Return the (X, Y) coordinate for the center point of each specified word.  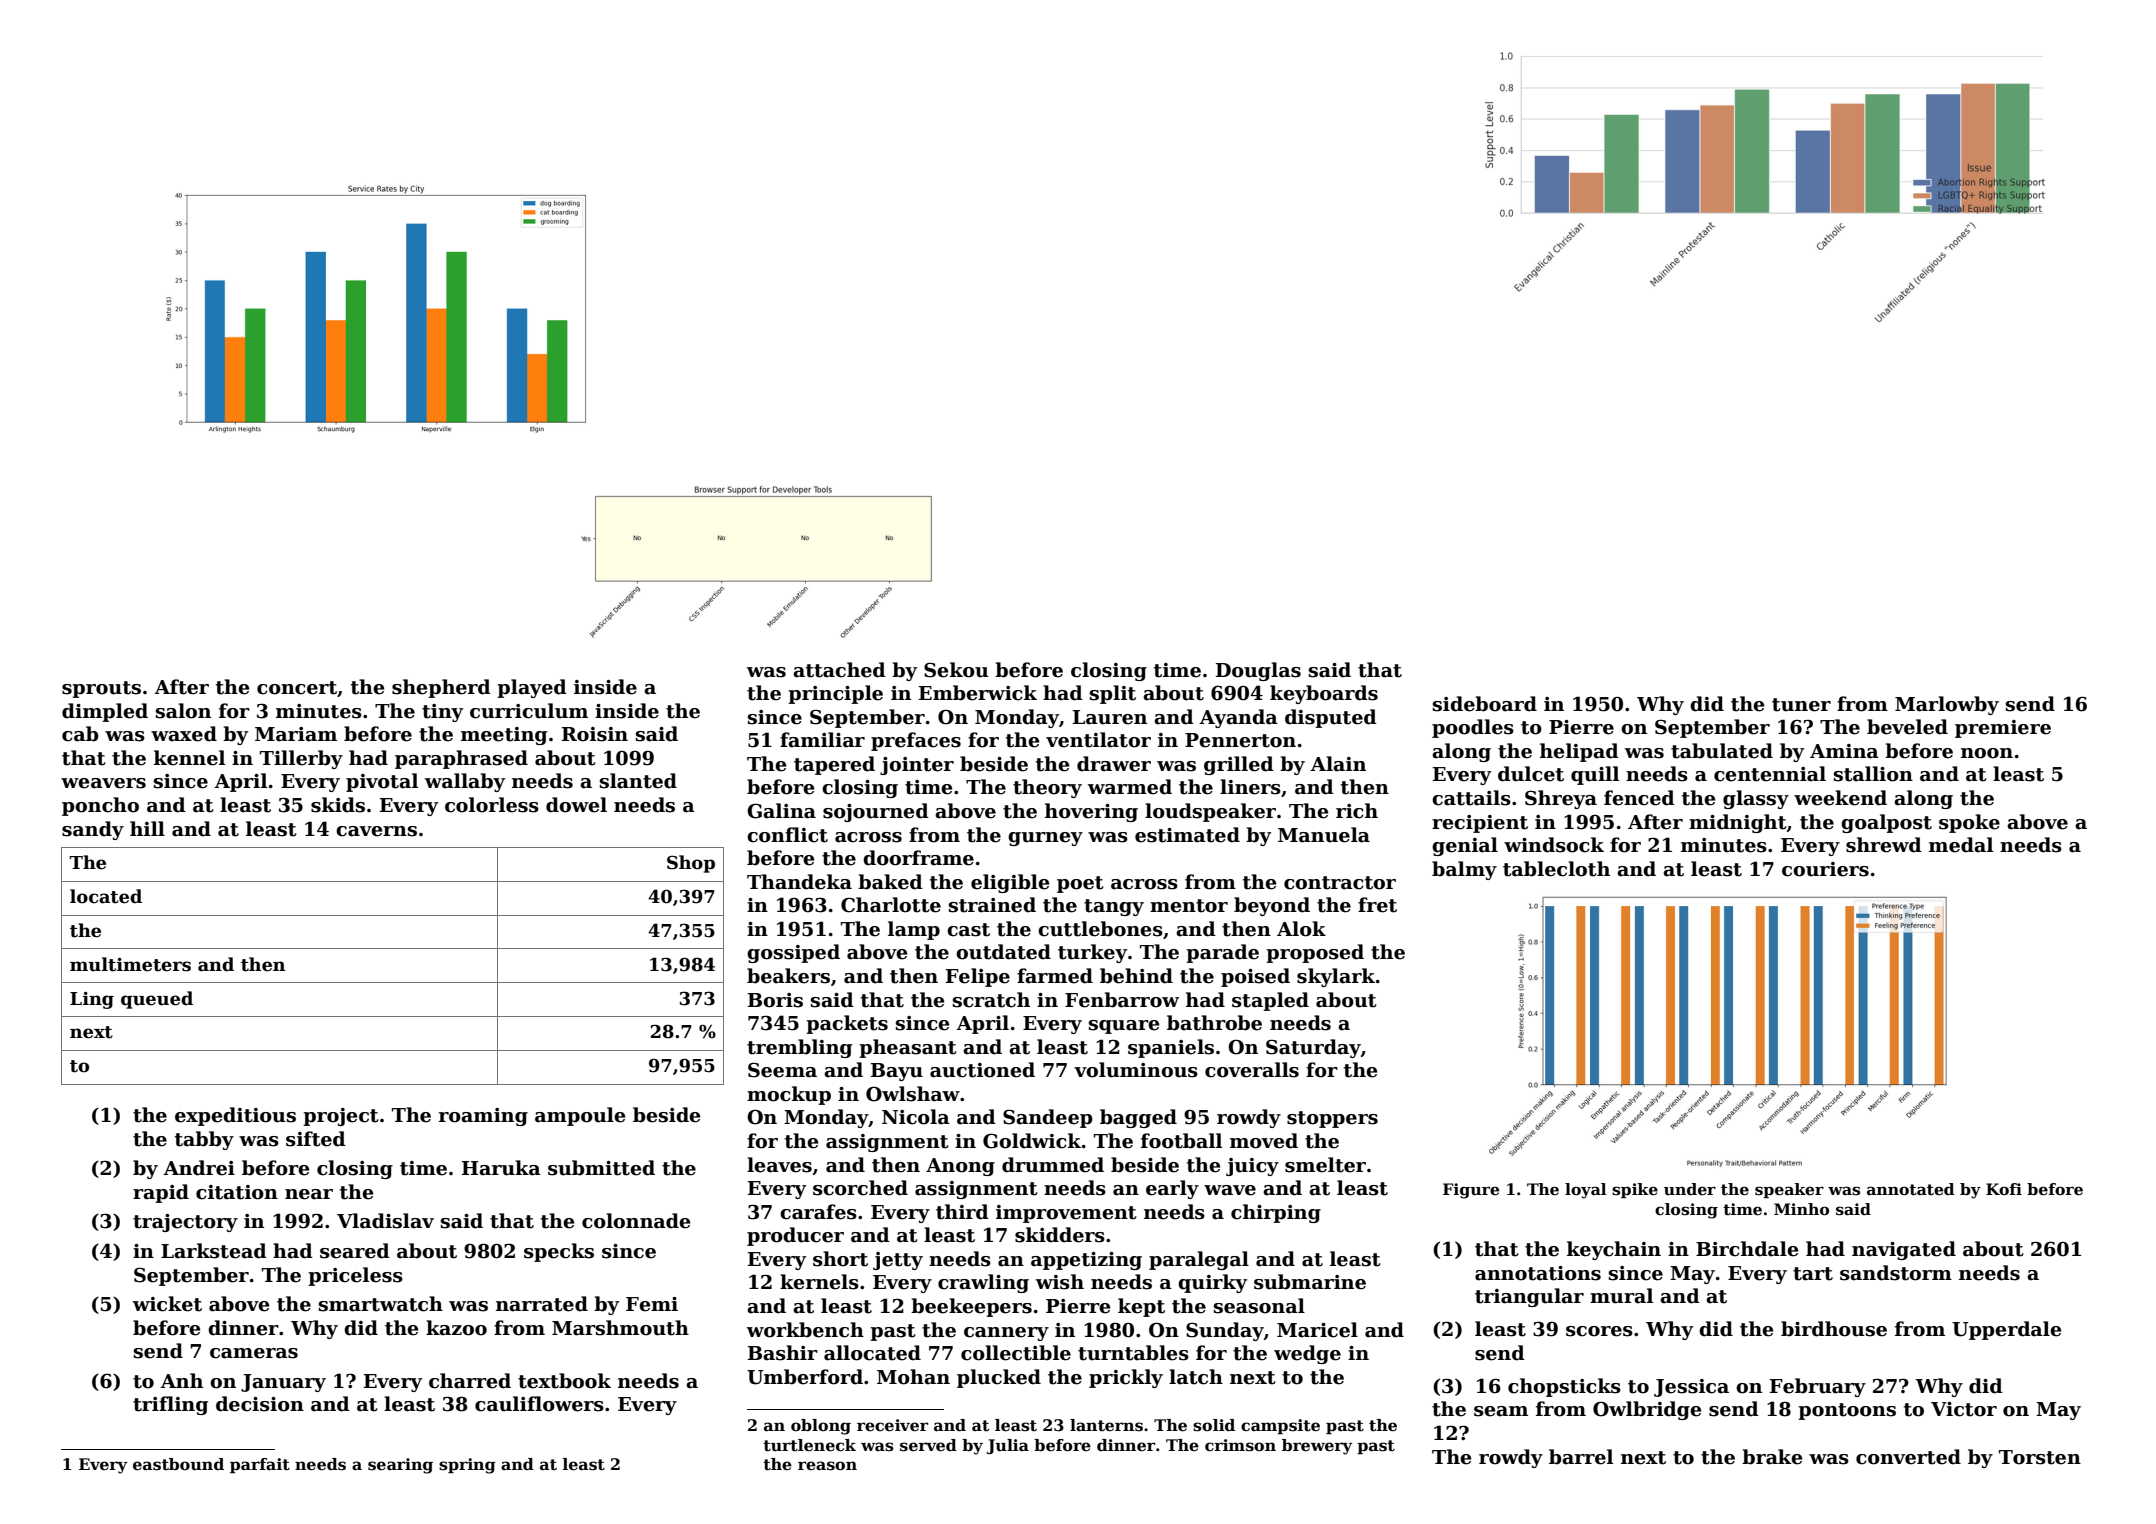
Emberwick (978, 693)
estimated (1187, 835)
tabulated (1722, 751)
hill (147, 828)
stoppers (1332, 1119)
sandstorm (1896, 1273)
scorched (860, 1188)
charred (470, 1381)
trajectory (185, 1223)
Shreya (1561, 799)
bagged (1138, 1118)
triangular (1529, 1297)
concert (297, 688)
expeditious (235, 1116)
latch (1196, 1377)
